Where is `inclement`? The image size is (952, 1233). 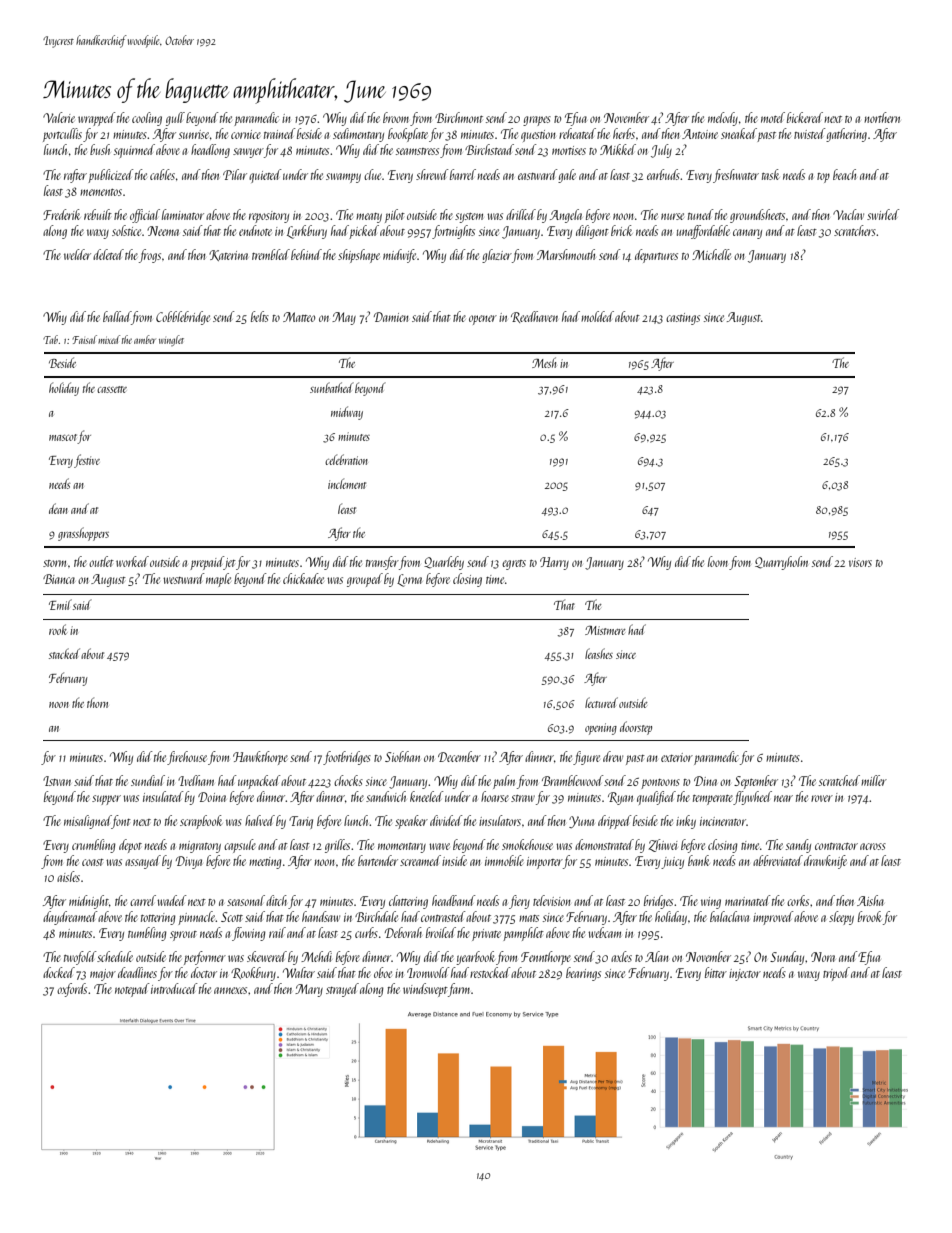 inclement is located at coordinates (347, 483).
